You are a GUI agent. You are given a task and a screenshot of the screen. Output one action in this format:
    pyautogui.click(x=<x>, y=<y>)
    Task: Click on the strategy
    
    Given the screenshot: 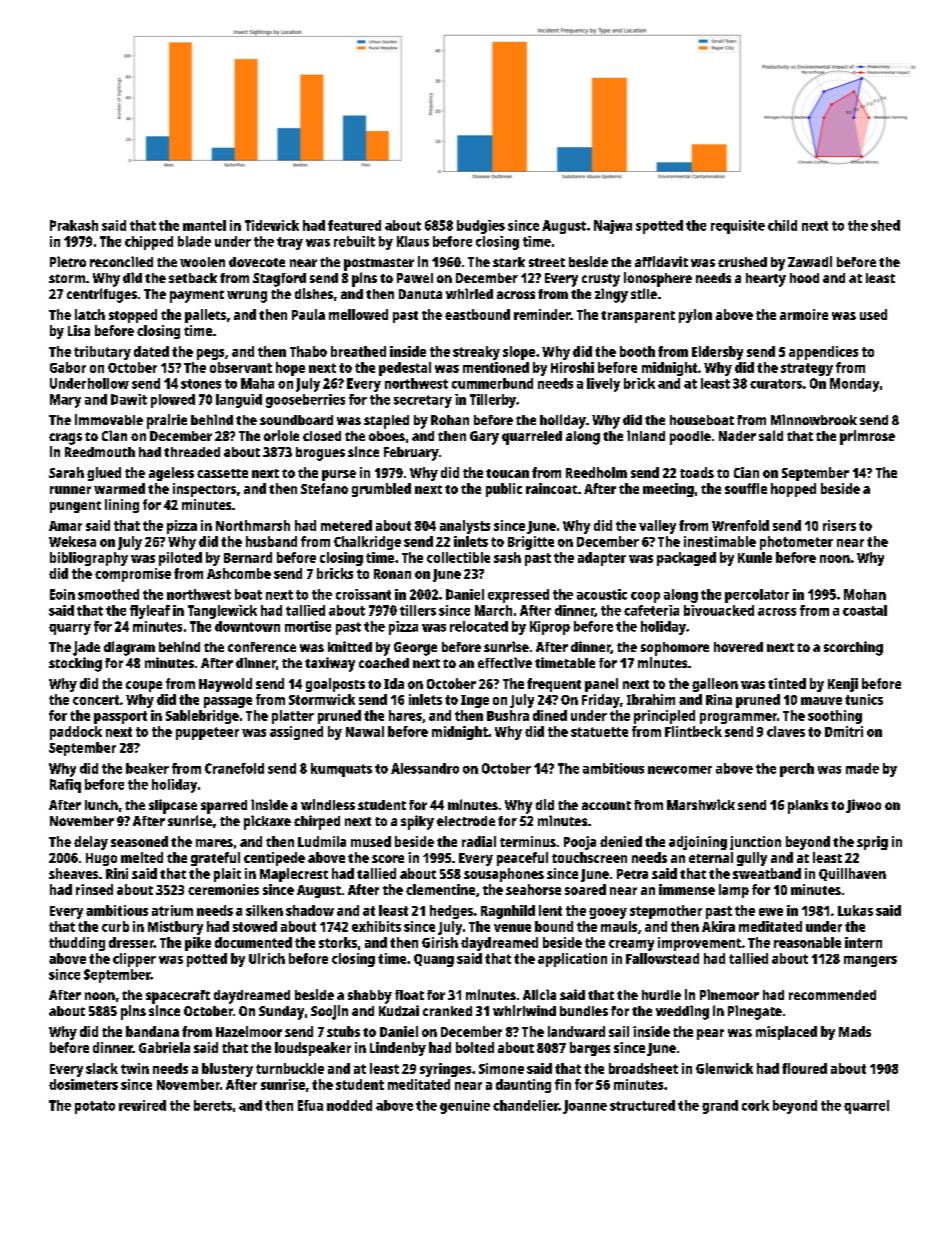 What is the action you would take?
    pyautogui.click(x=807, y=369)
